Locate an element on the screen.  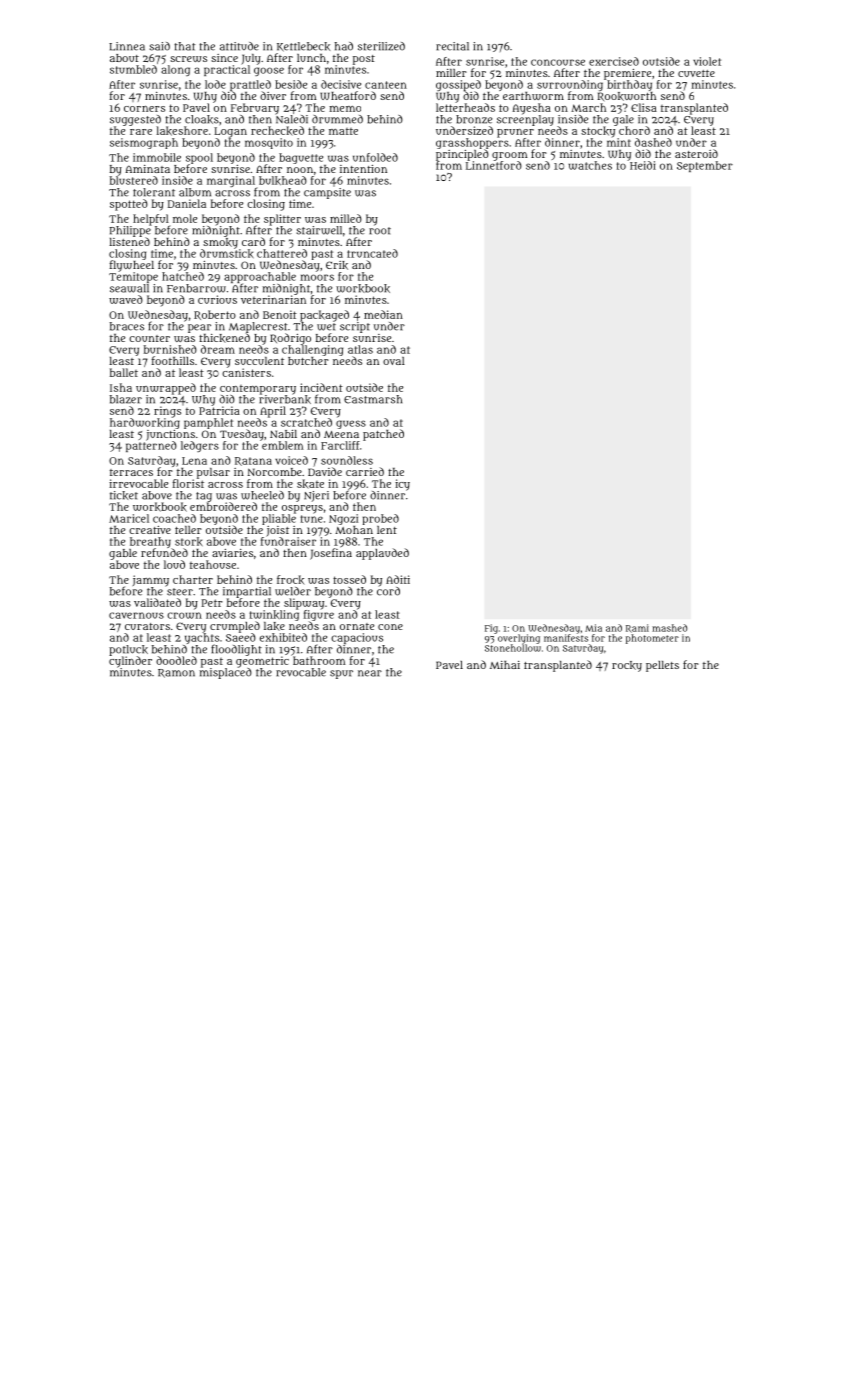
Linnetford is located at coordinates (494, 165).
